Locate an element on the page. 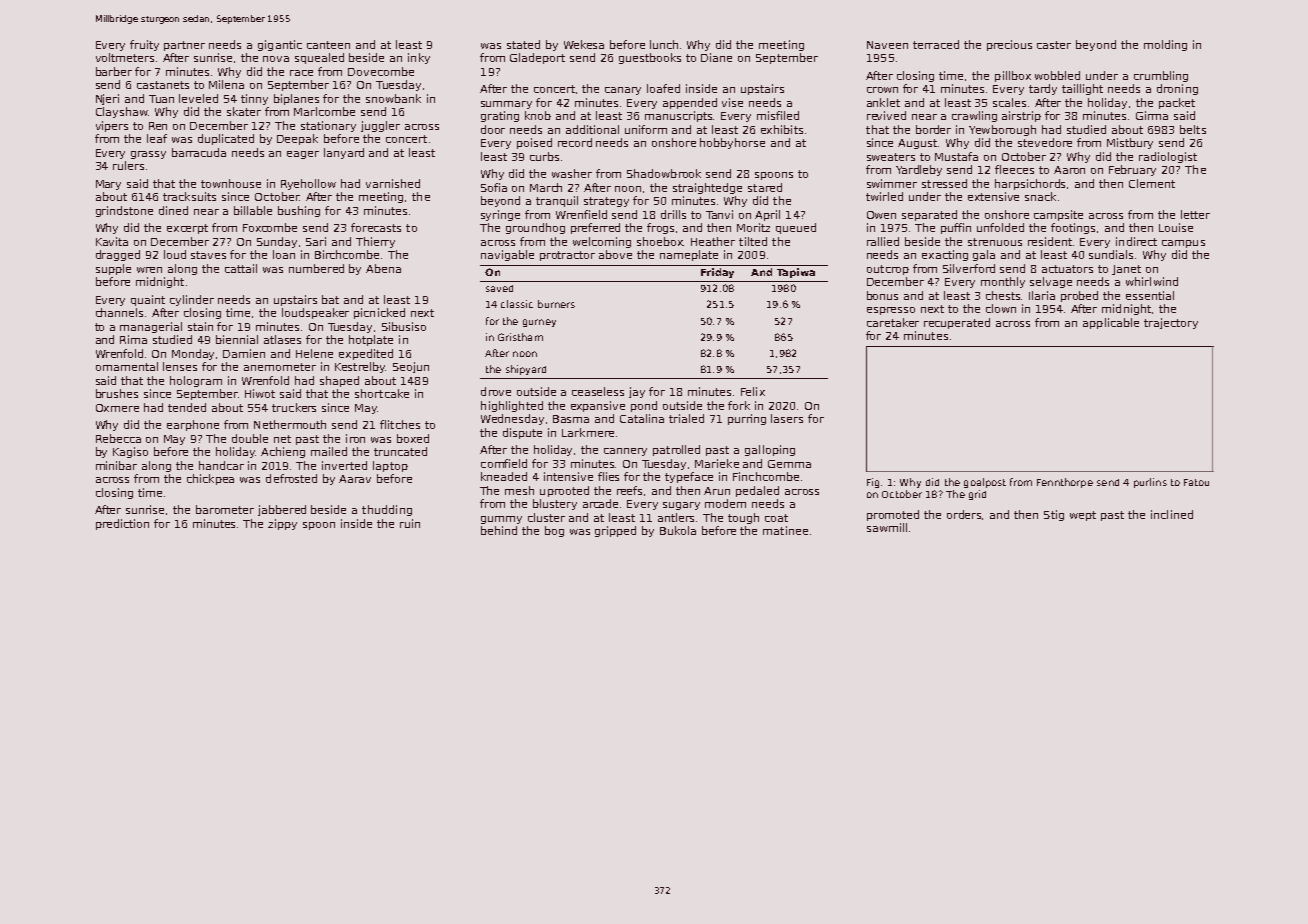 This page has height=924, width=1308. Achieng is located at coordinates (283, 452).
